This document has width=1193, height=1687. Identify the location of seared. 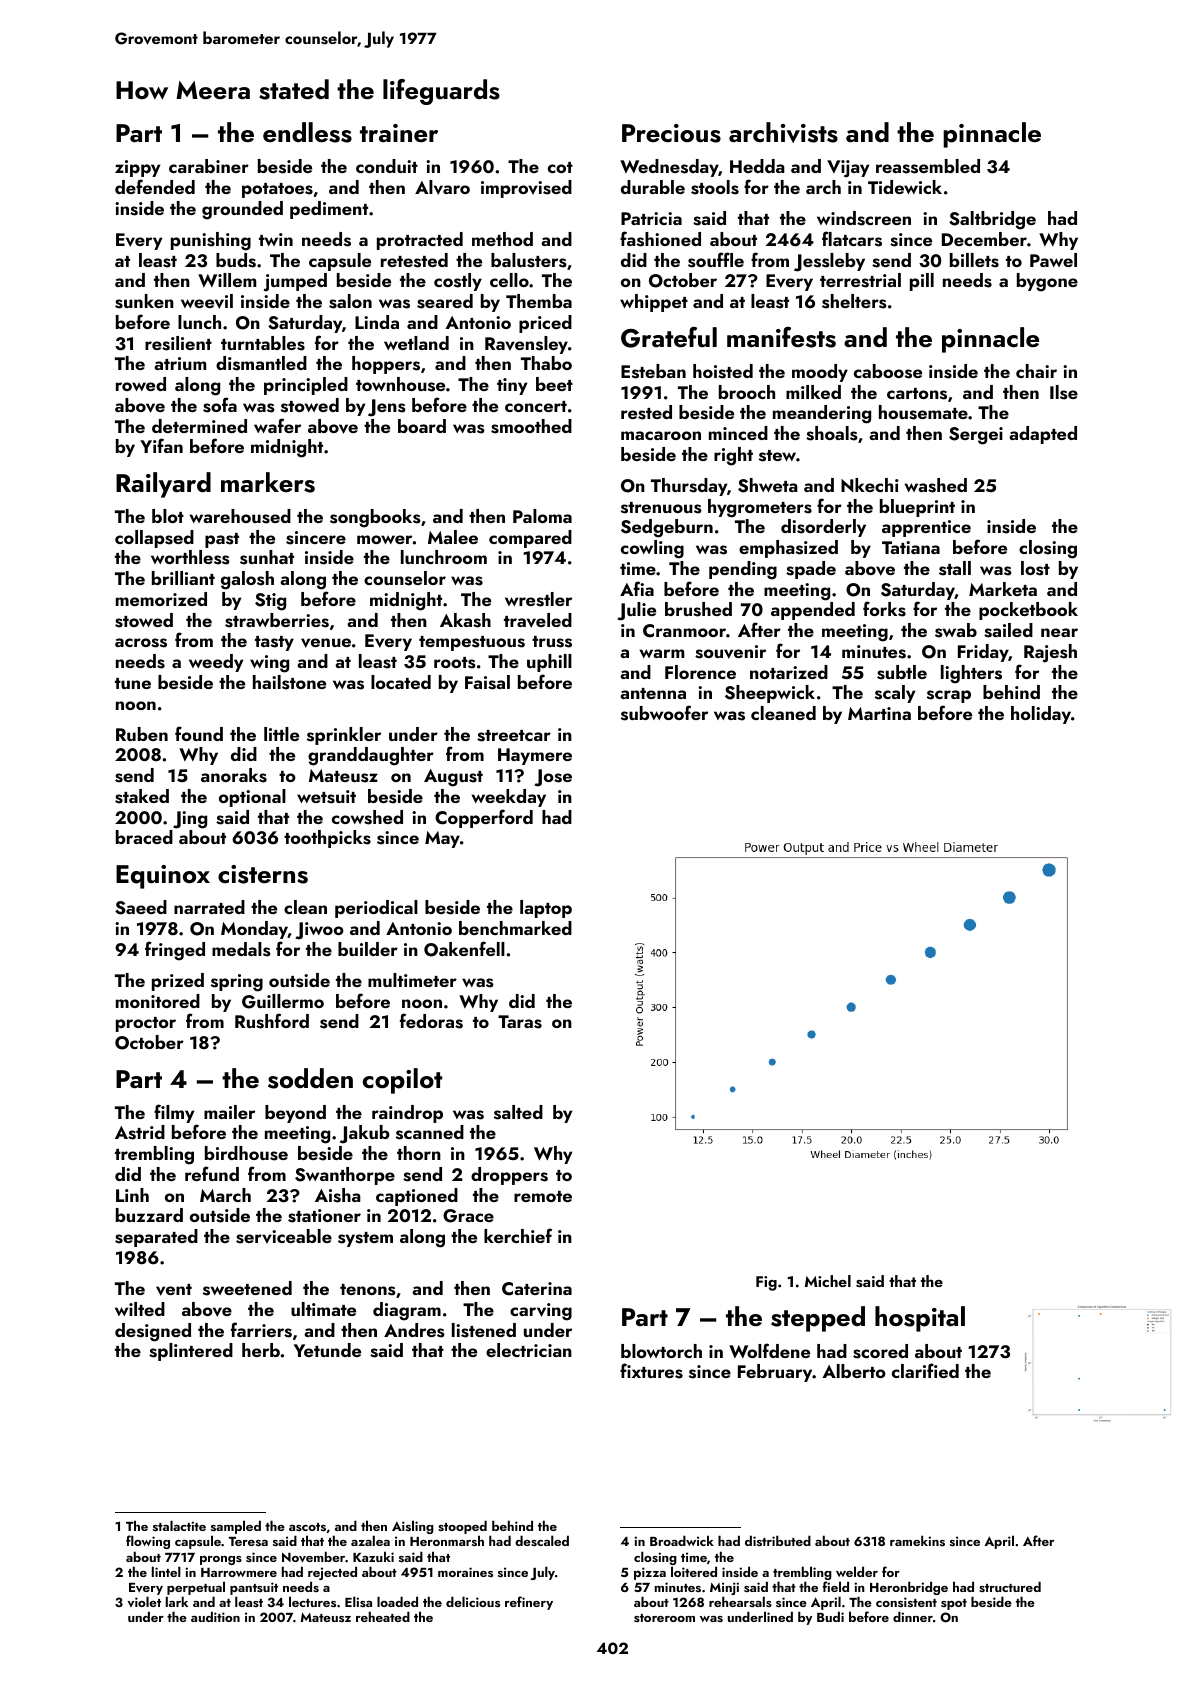
(445, 301).
